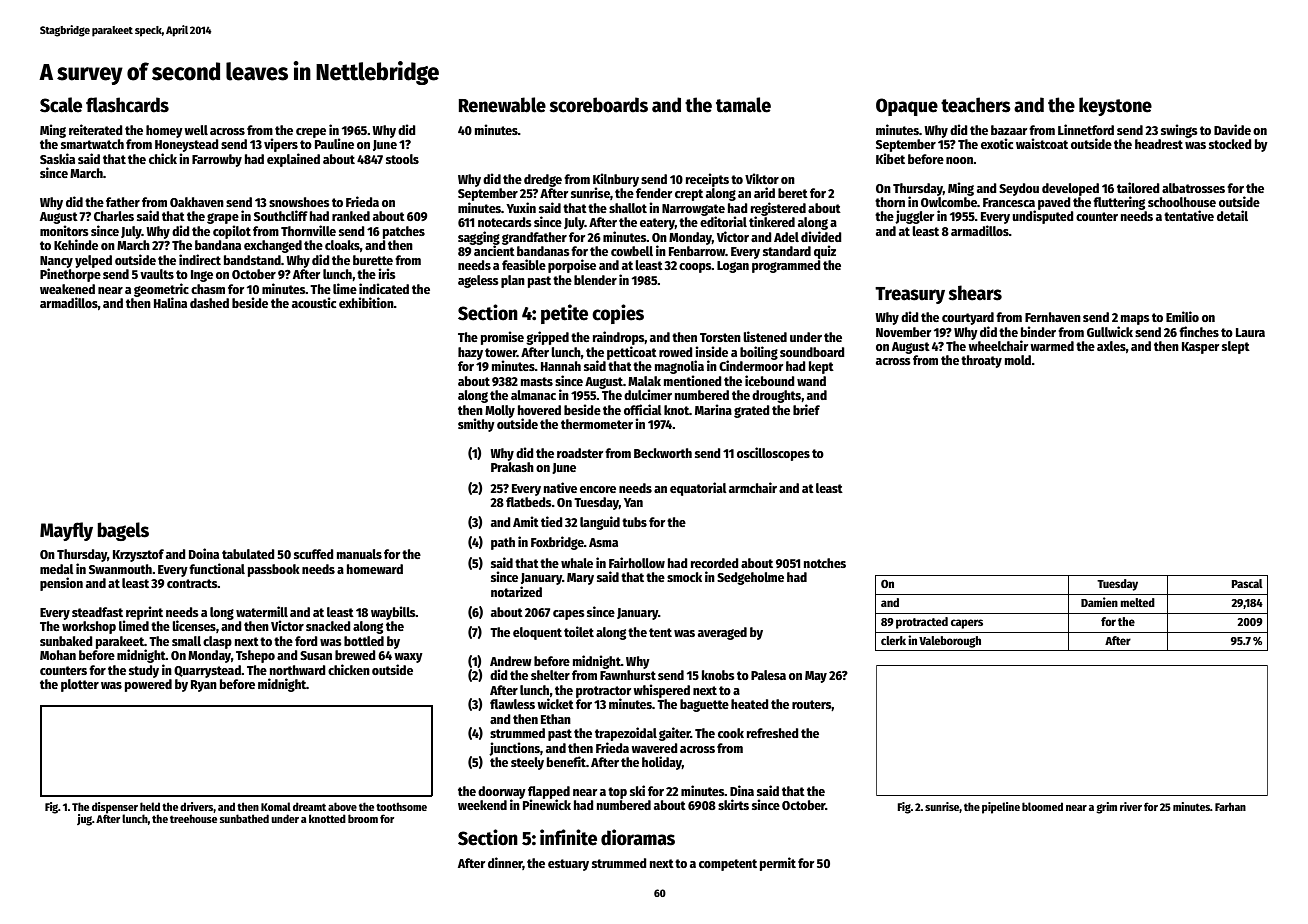 This screenshot has height=924, width=1308. I want to click on pension, so click(61, 584).
